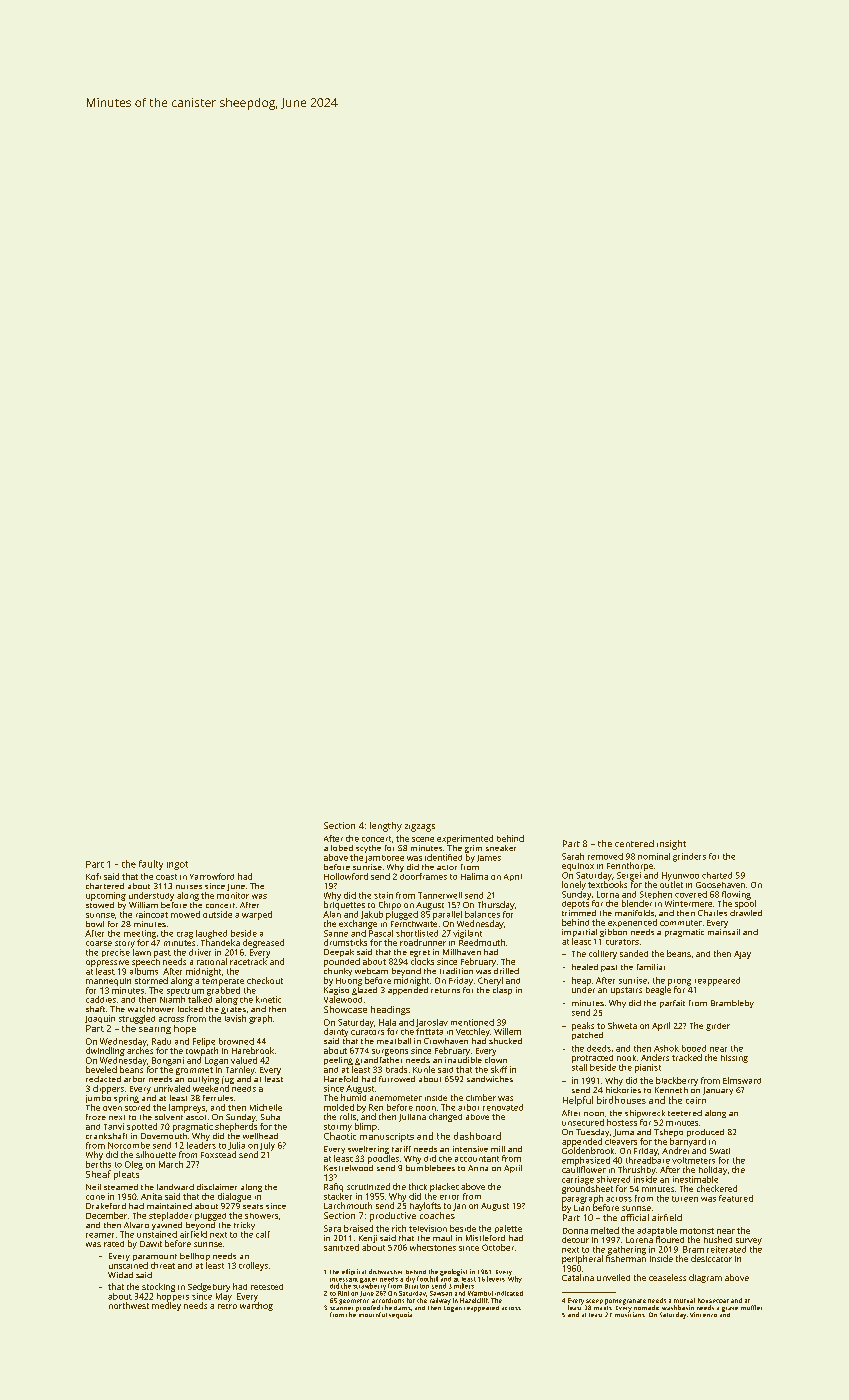 The width and height of the document is (849, 1400). I want to click on Harebrook, so click(253, 1050).
